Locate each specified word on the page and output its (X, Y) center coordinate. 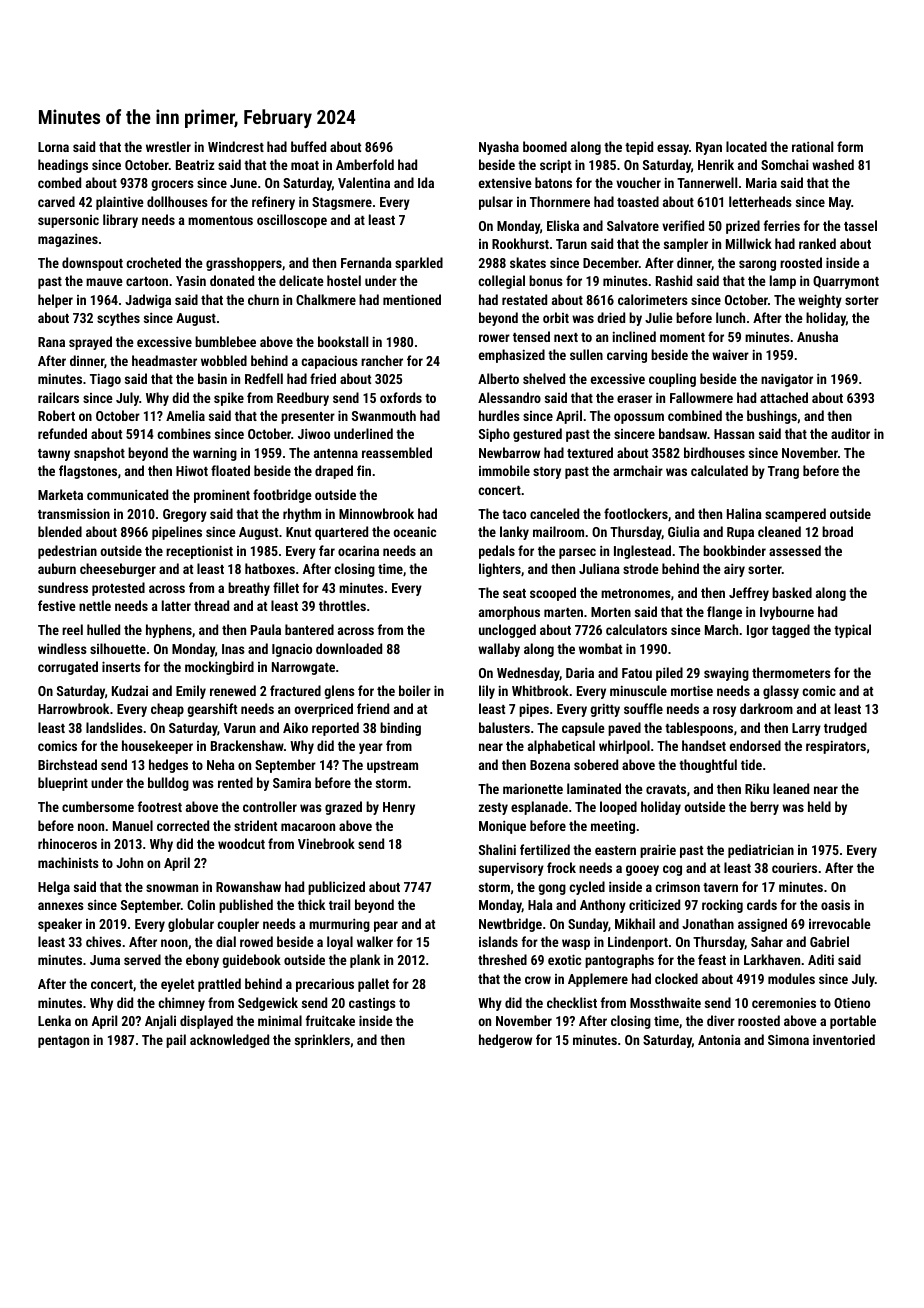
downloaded (349, 648)
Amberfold (365, 164)
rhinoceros (67, 843)
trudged (845, 729)
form (850, 146)
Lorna (53, 147)
